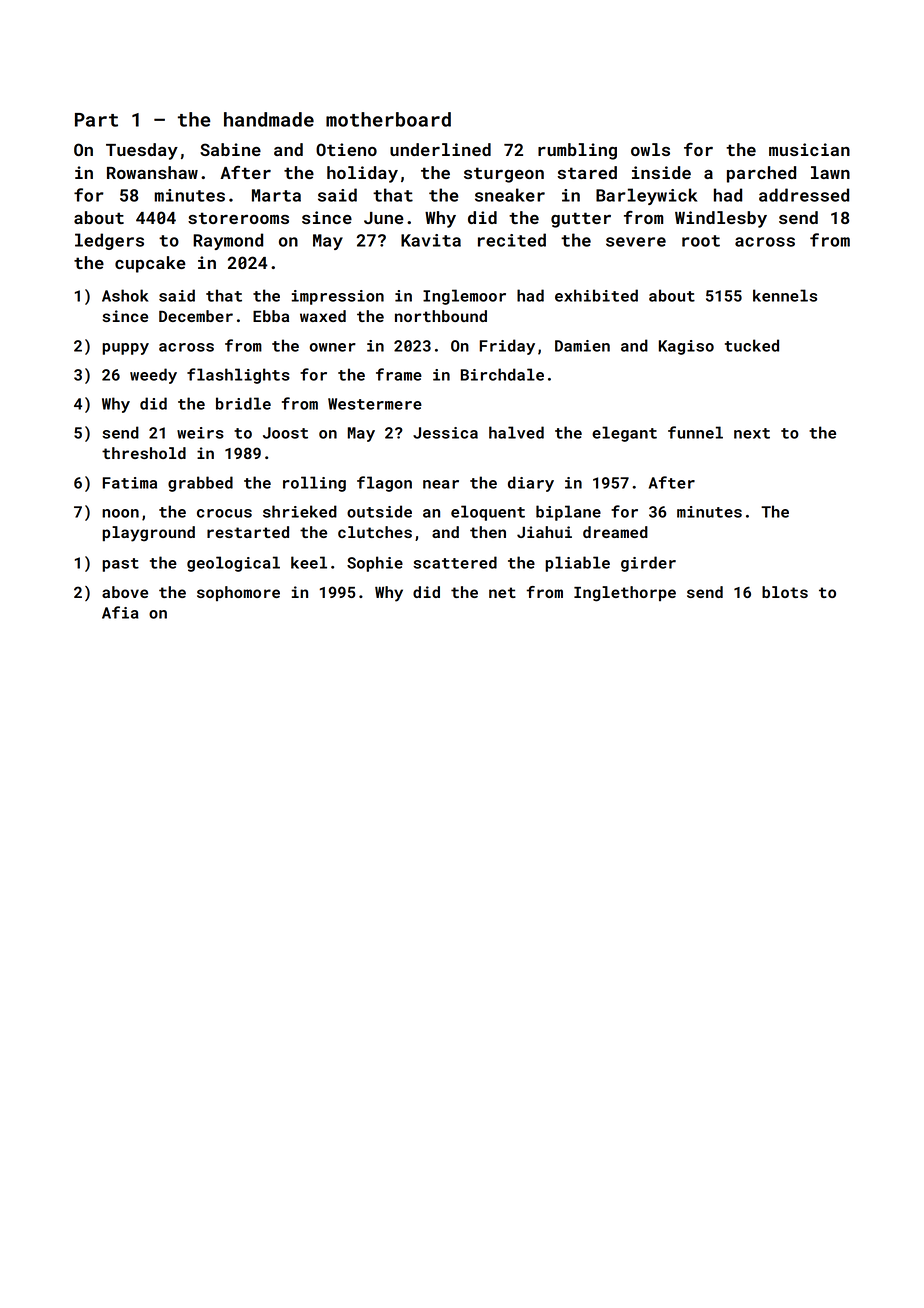 The width and height of the screenshot is (924, 1308). Describe the element at coordinates (196, 316) in the screenshot. I see `December` at that location.
